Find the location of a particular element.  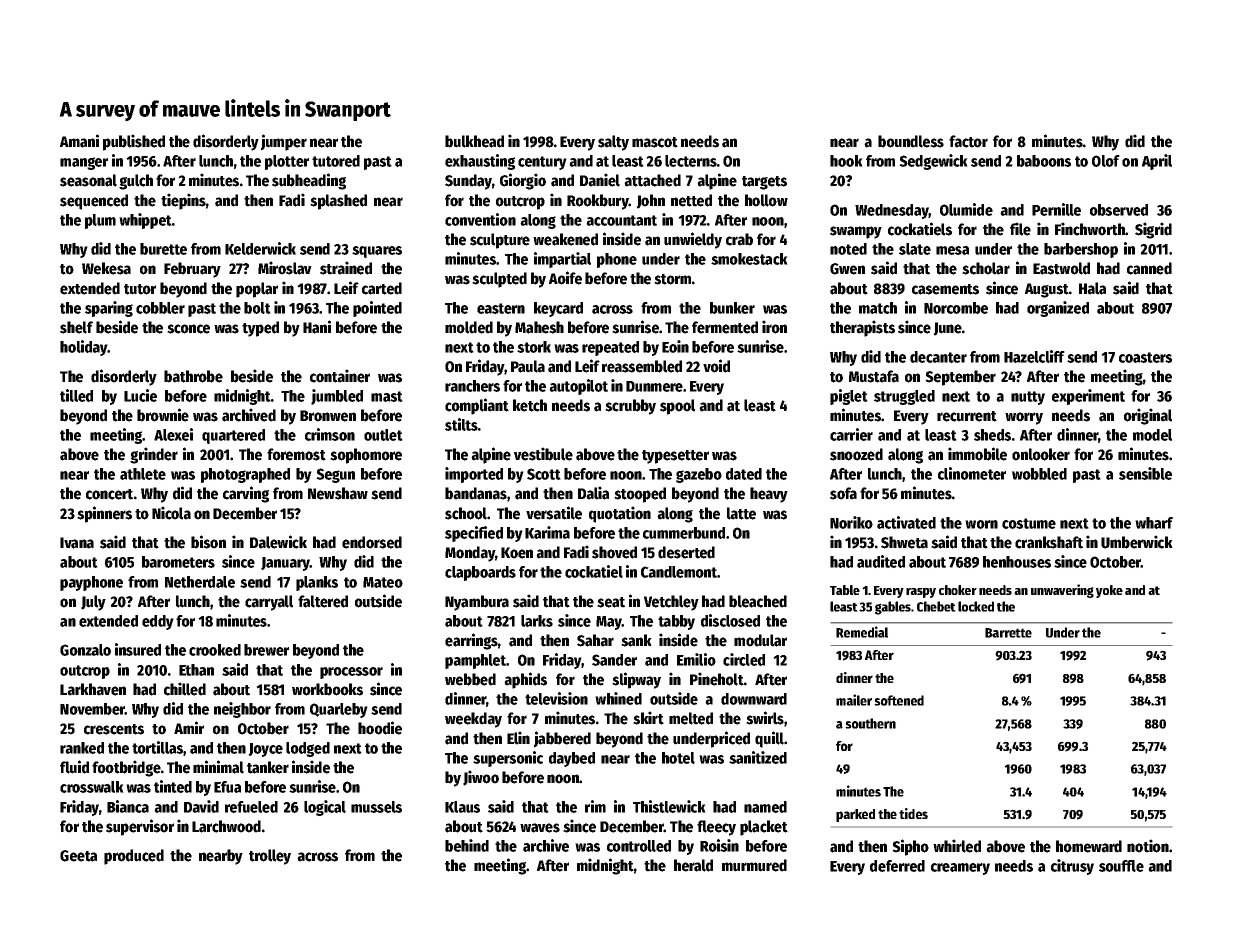

barometers is located at coordinates (178, 562).
